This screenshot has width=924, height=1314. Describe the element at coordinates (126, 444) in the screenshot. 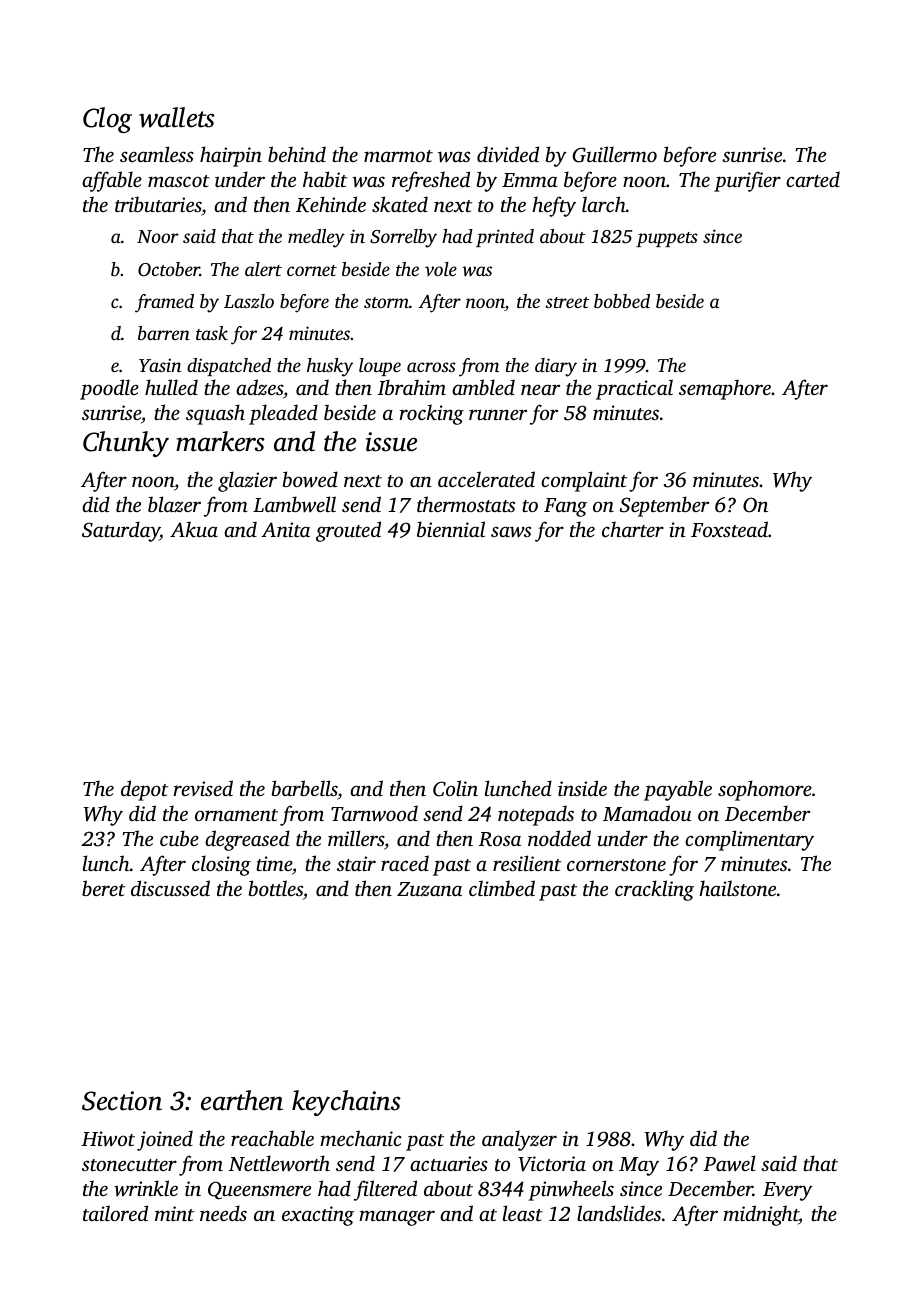

I see `Chunky` at that location.
